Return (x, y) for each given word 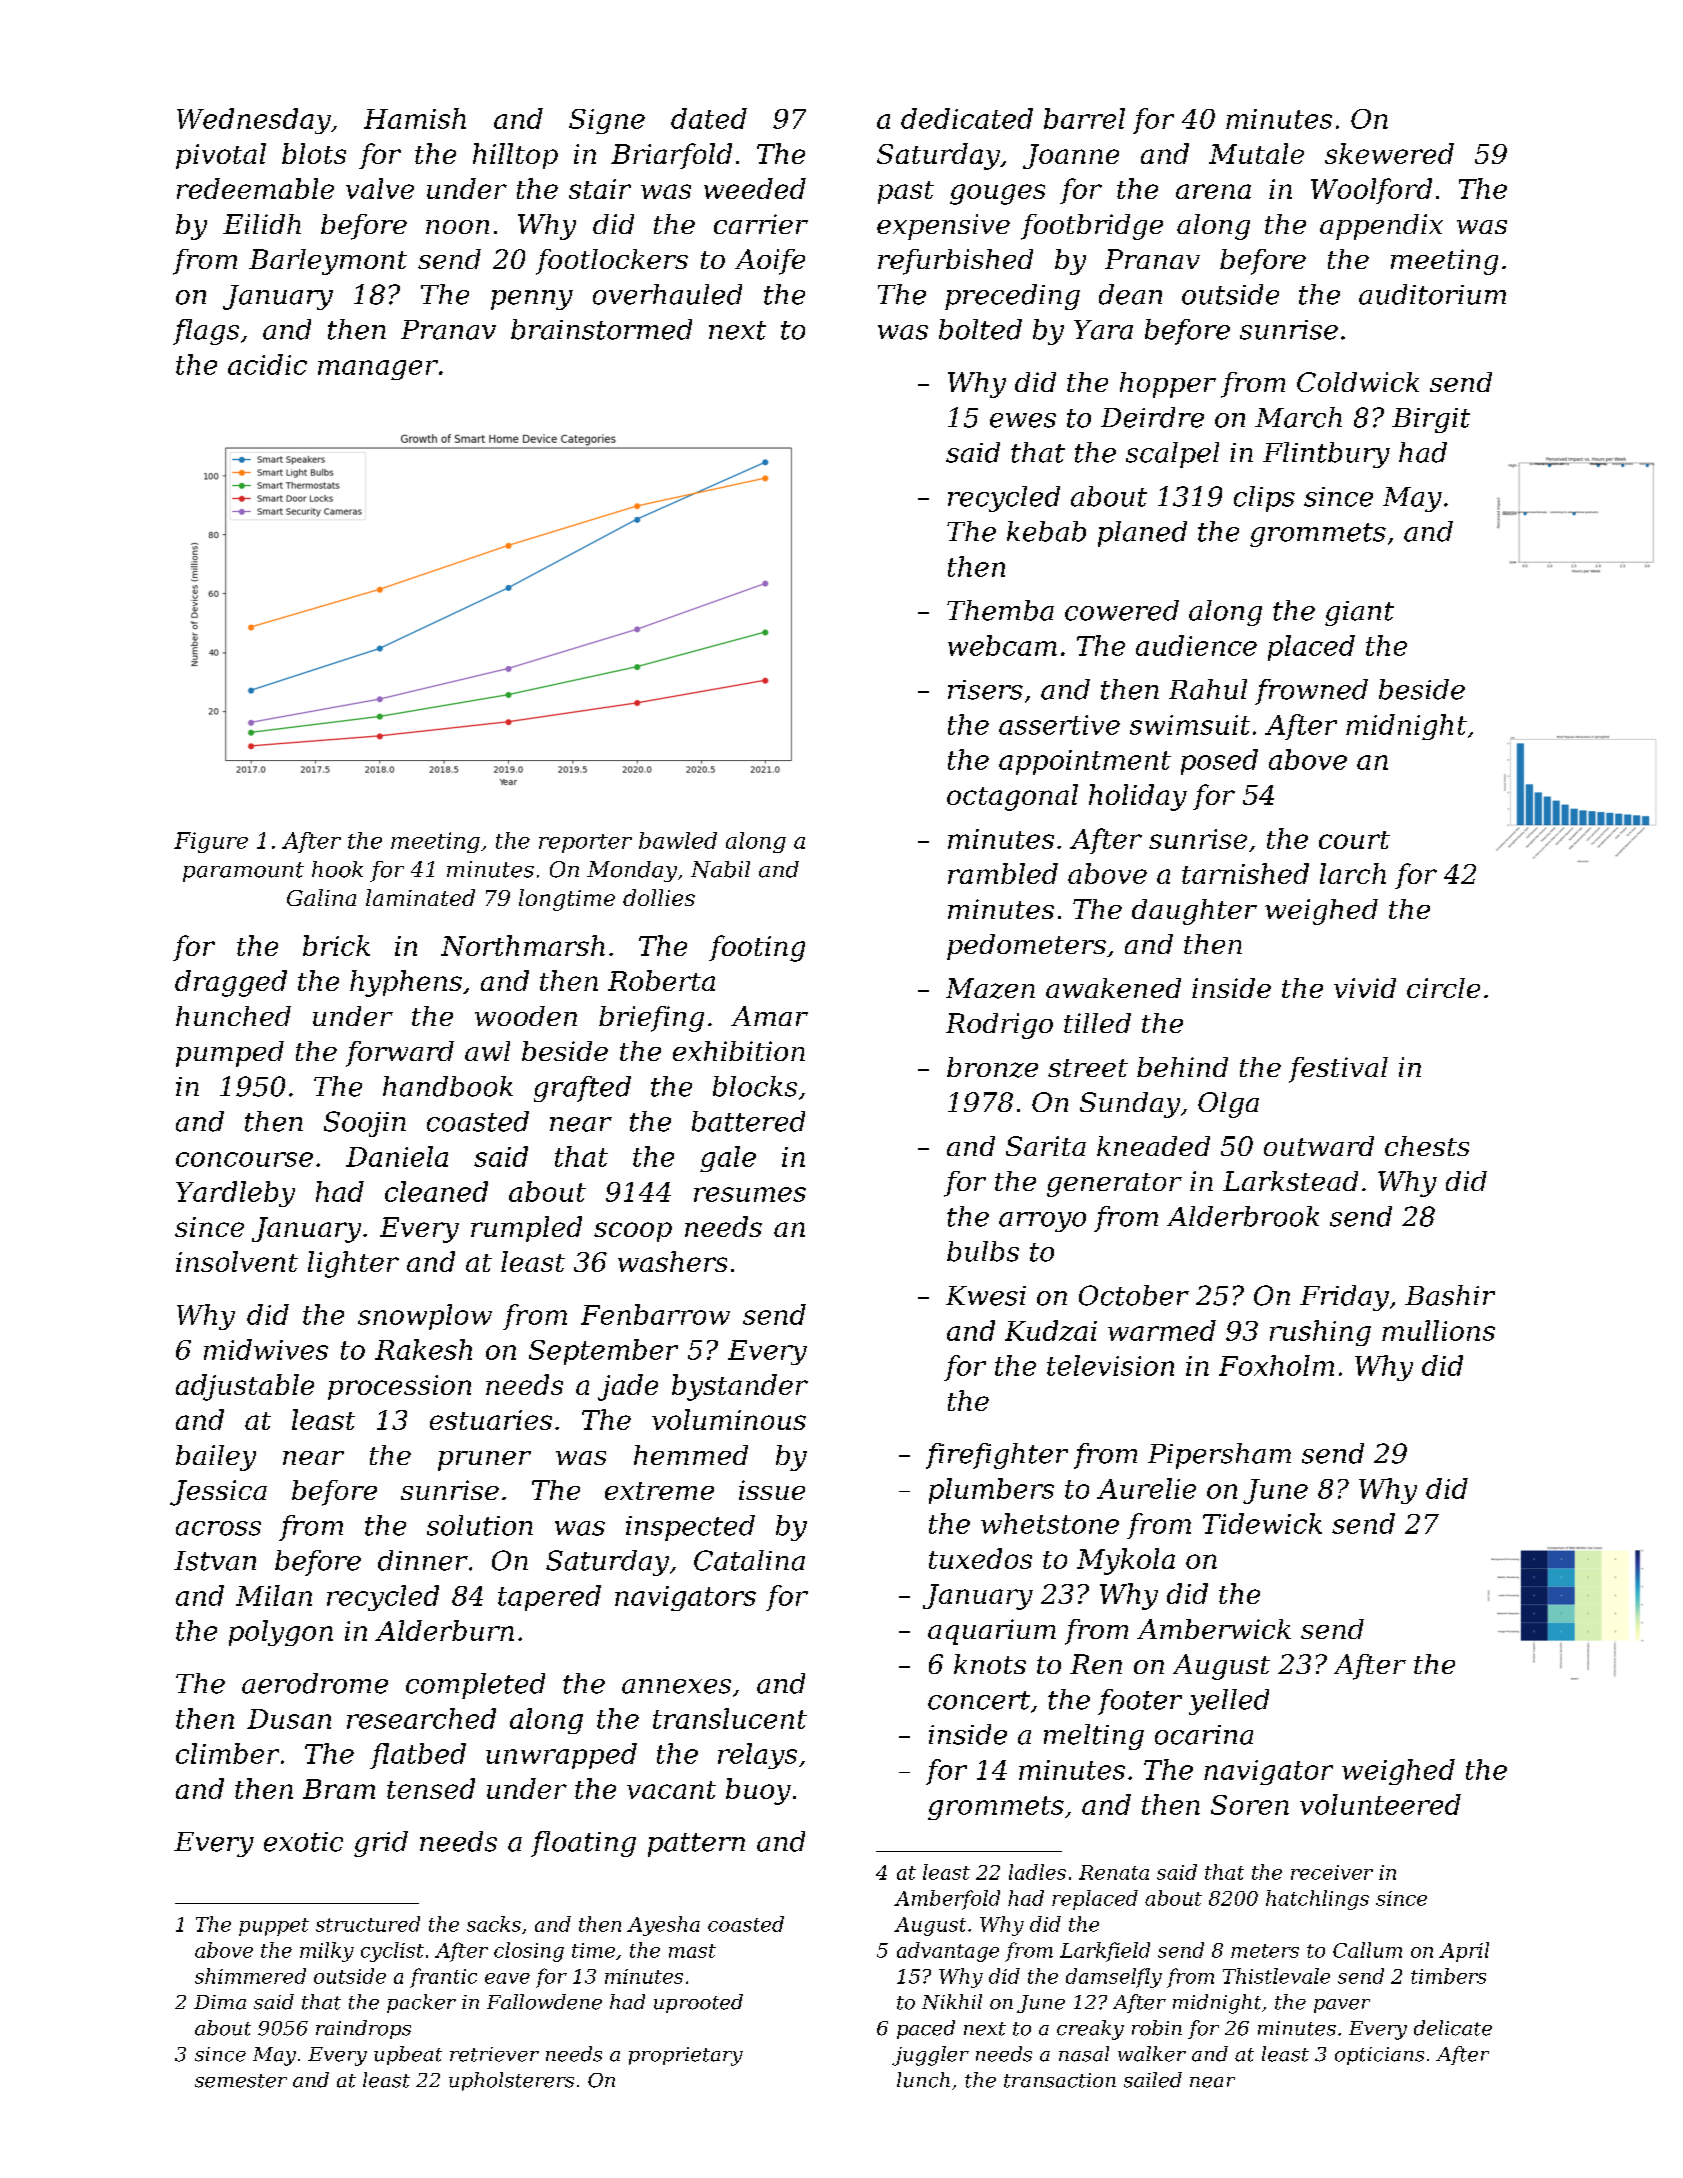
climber (227, 1753)
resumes (750, 1194)
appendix (1381, 227)
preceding (1012, 297)
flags (206, 332)
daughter (1194, 912)
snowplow (425, 1317)
